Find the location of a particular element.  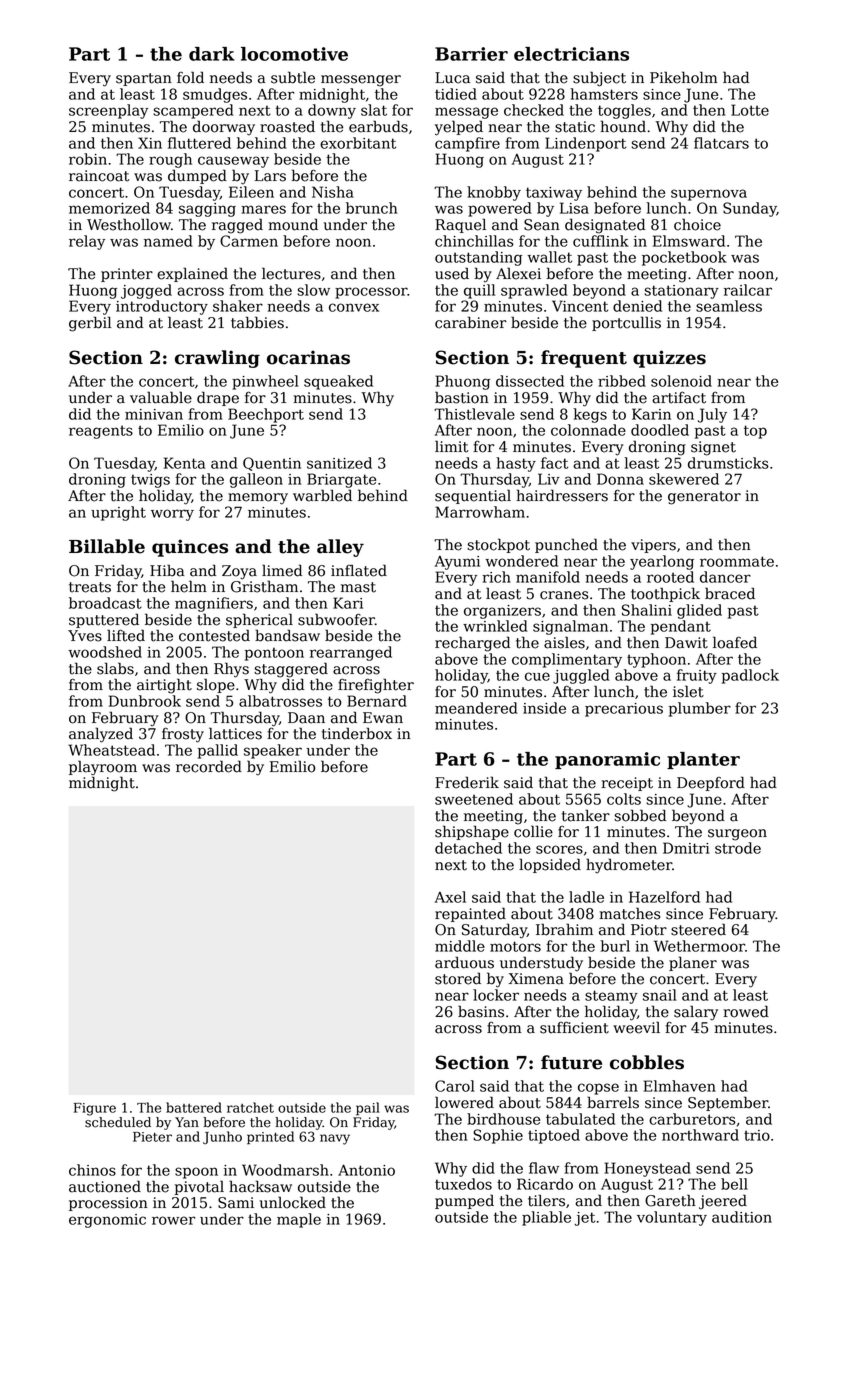

Raquel is located at coordinates (460, 225).
